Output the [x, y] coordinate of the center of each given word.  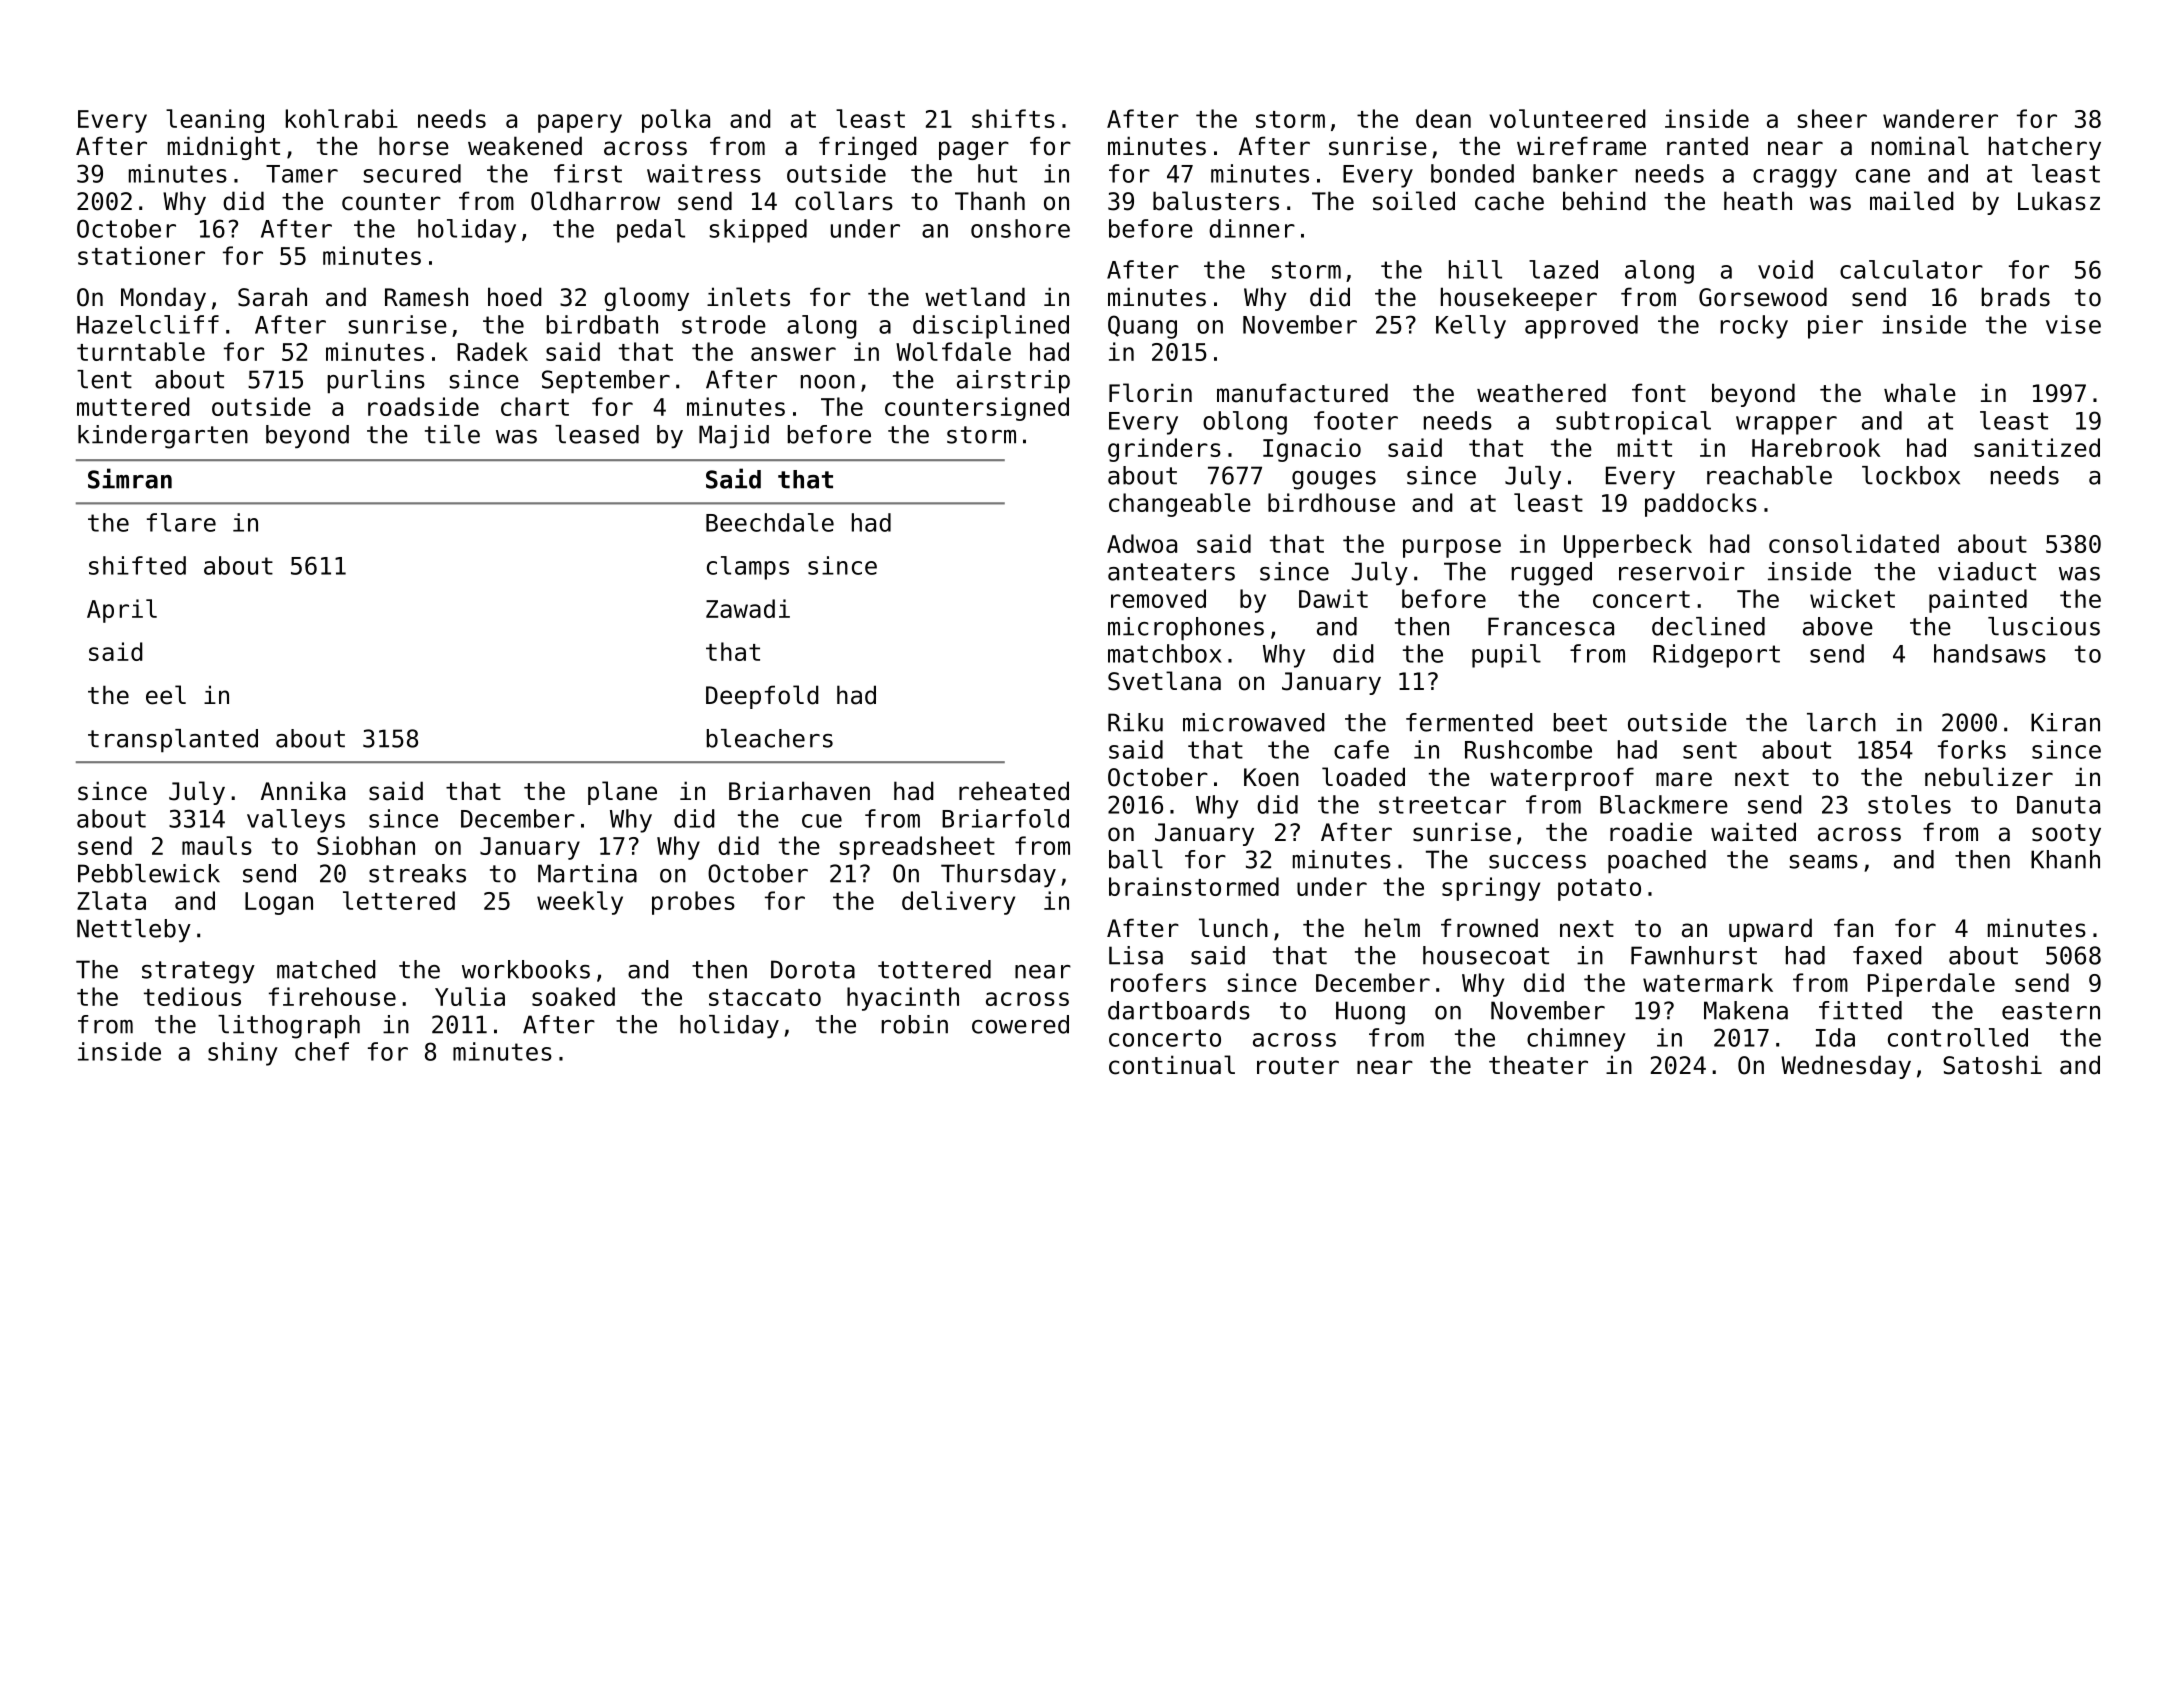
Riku [1135, 722]
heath [1758, 201]
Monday [163, 299]
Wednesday [1846, 1067]
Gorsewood [1763, 297]
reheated [1014, 791]
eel [166, 695]
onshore [1020, 228]
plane [622, 793]
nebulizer [1989, 777]
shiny [243, 1054]
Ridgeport [1716, 656]
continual [1172, 1065]
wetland [975, 297]
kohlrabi [342, 118]
